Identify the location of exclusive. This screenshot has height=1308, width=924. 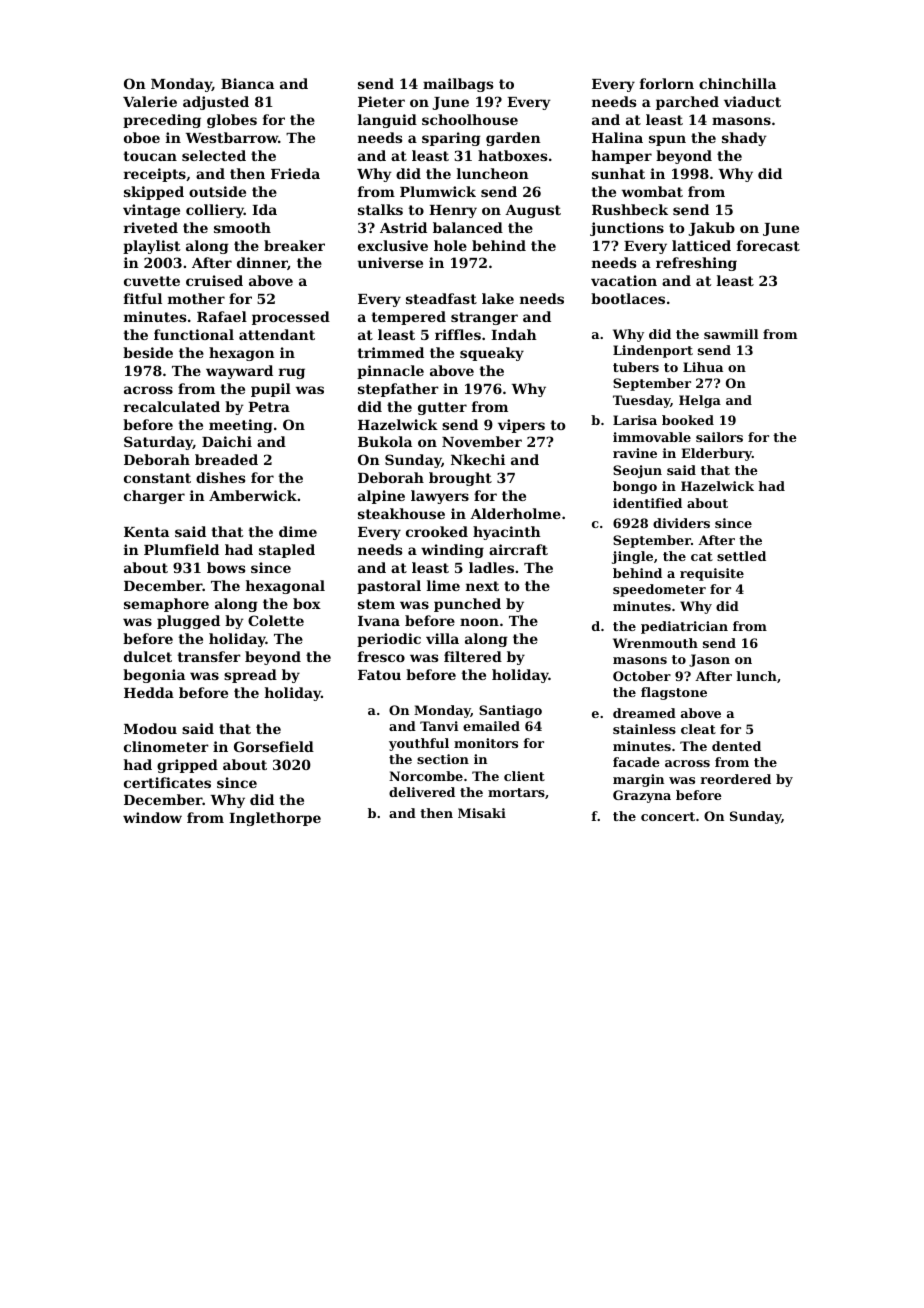
(393, 245).
